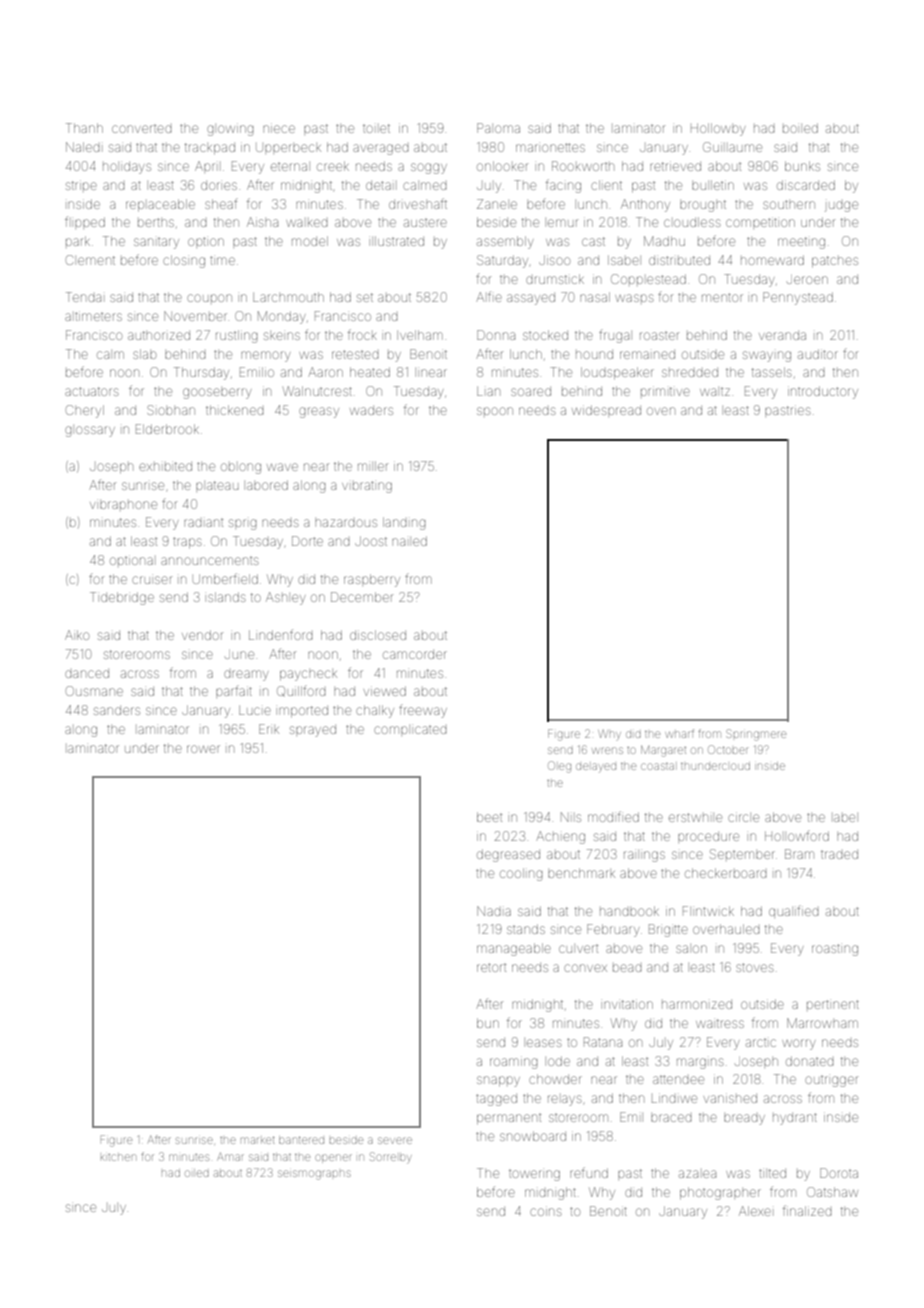 The image size is (924, 1308). I want to click on replaceable, so click(160, 205).
